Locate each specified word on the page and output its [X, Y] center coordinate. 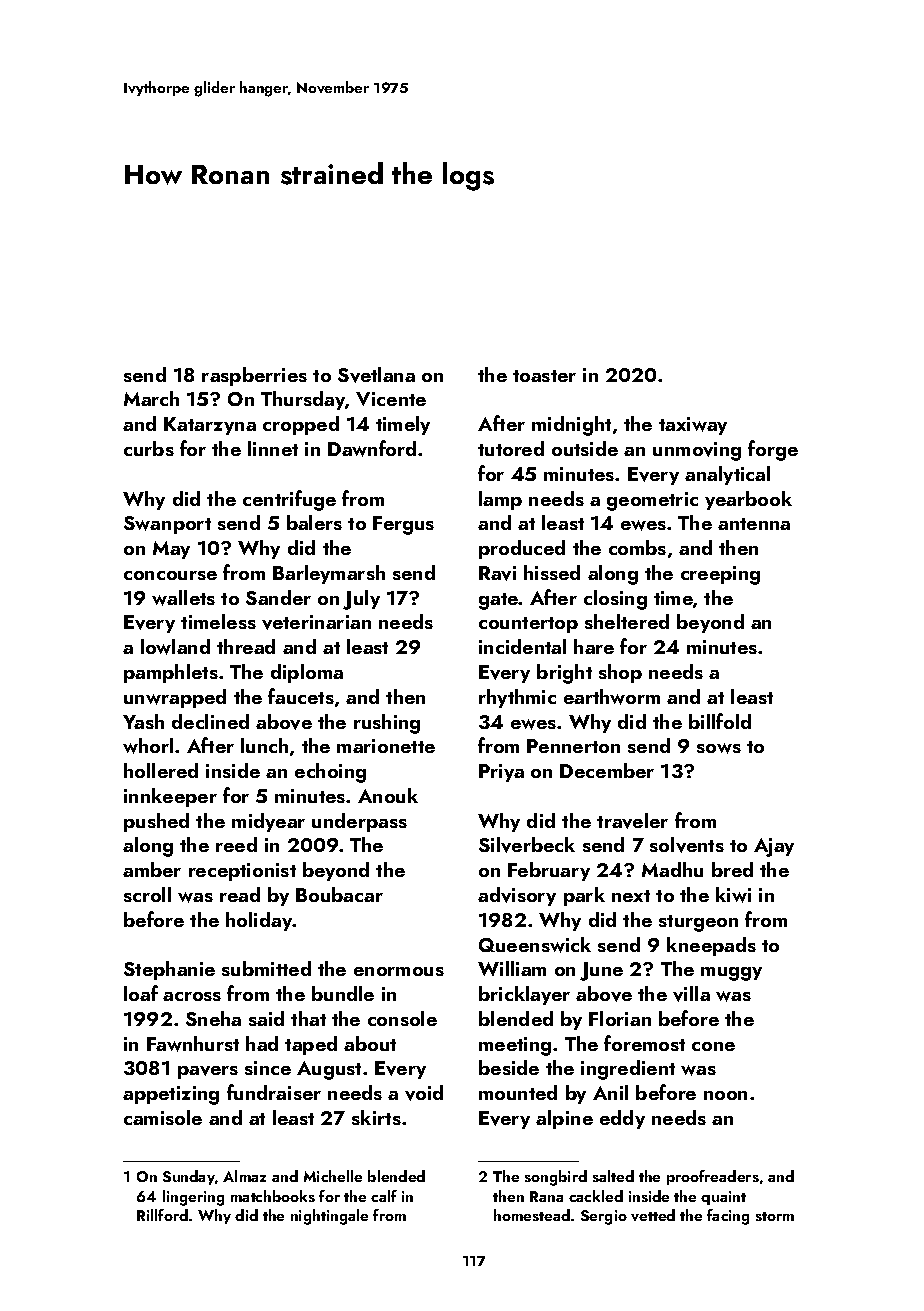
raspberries [254, 376]
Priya [501, 773]
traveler [632, 821]
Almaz [244, 1176]
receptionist [242, 872]
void [424, 1093]
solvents [687, 845]
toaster [544, 376]
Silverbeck [527, 845]
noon [725, 1095]
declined [210, 721]
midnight [571, 426]
